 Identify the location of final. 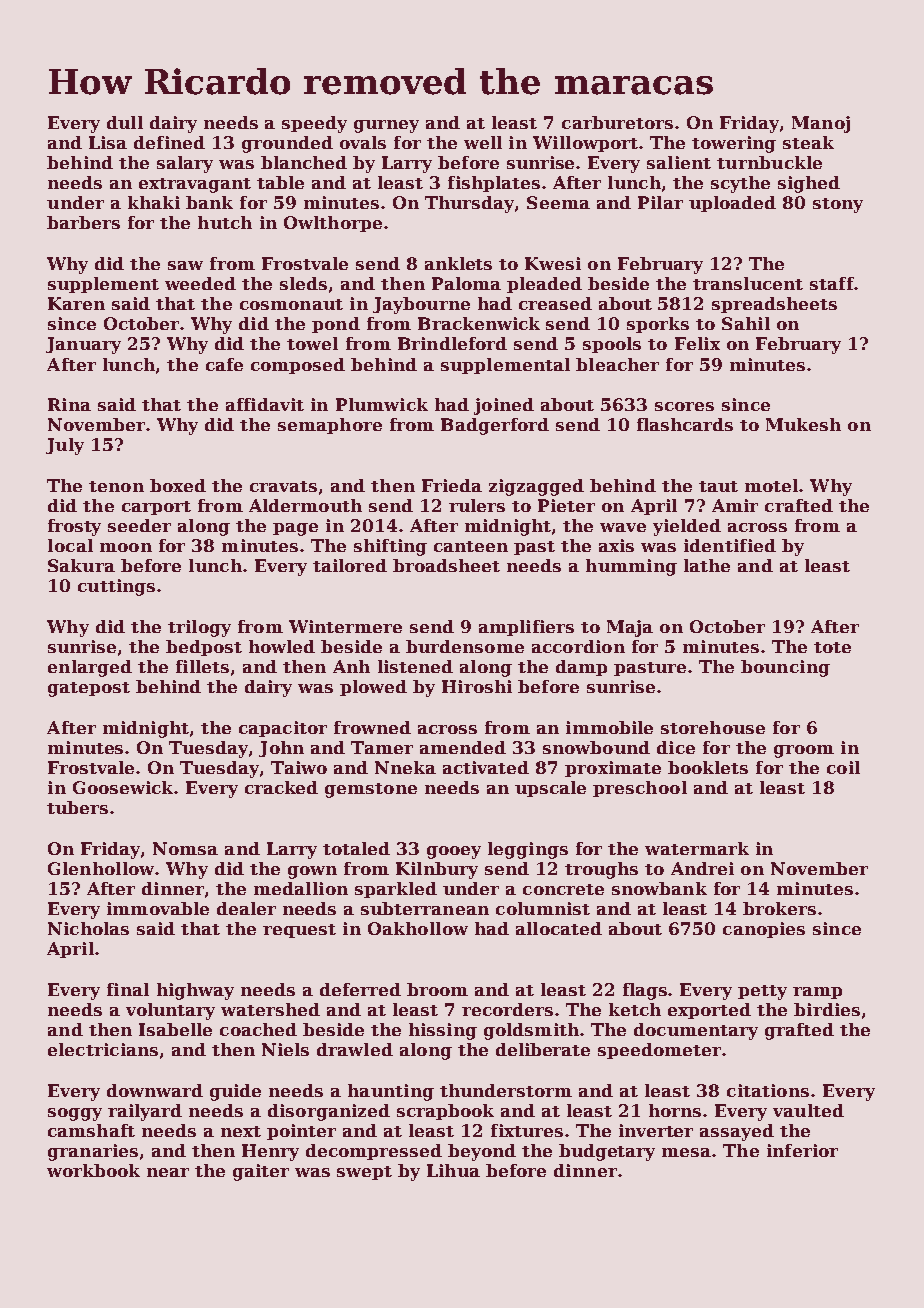
(128, 989).
